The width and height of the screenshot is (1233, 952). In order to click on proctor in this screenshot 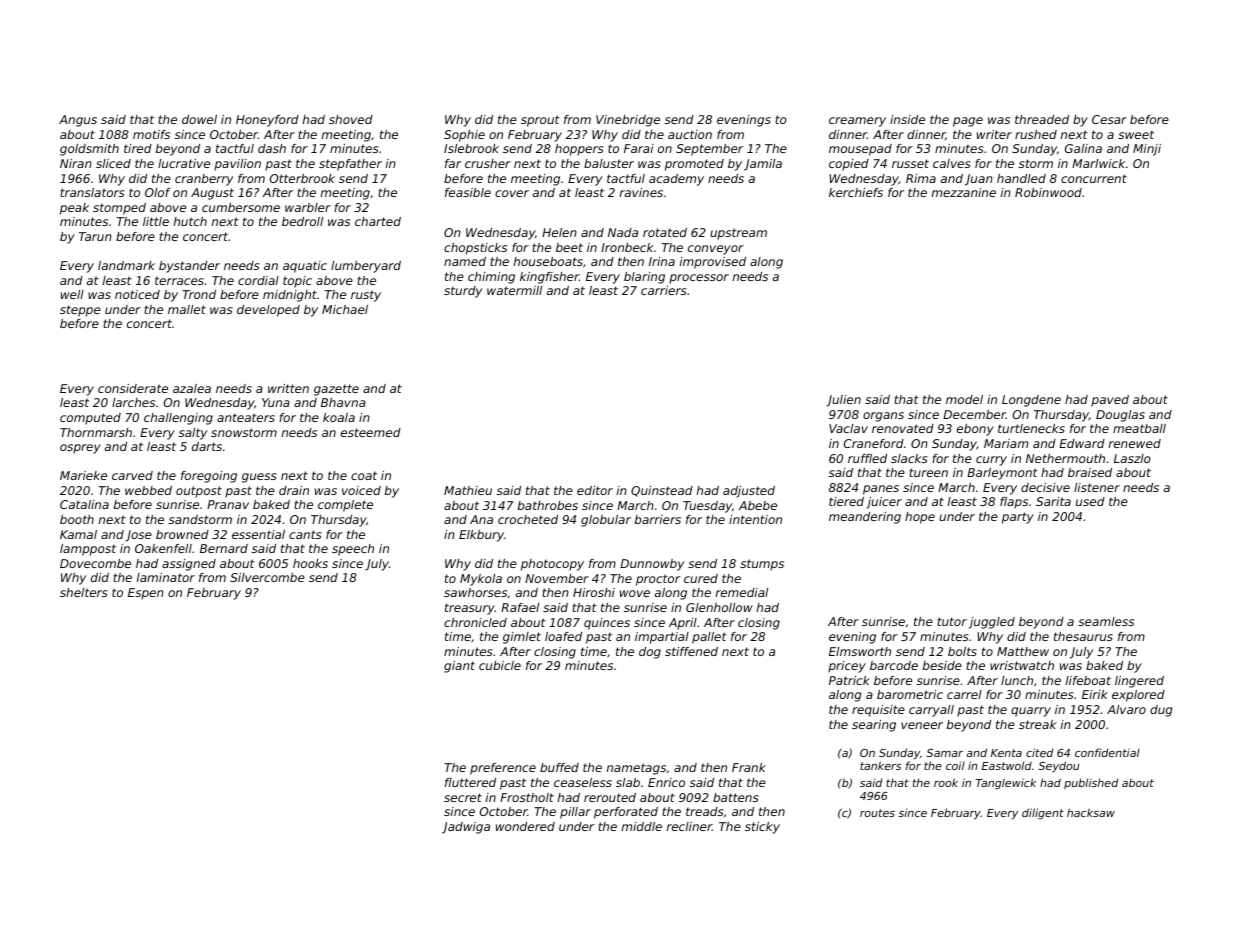, I will do `click(658, 580)`.
